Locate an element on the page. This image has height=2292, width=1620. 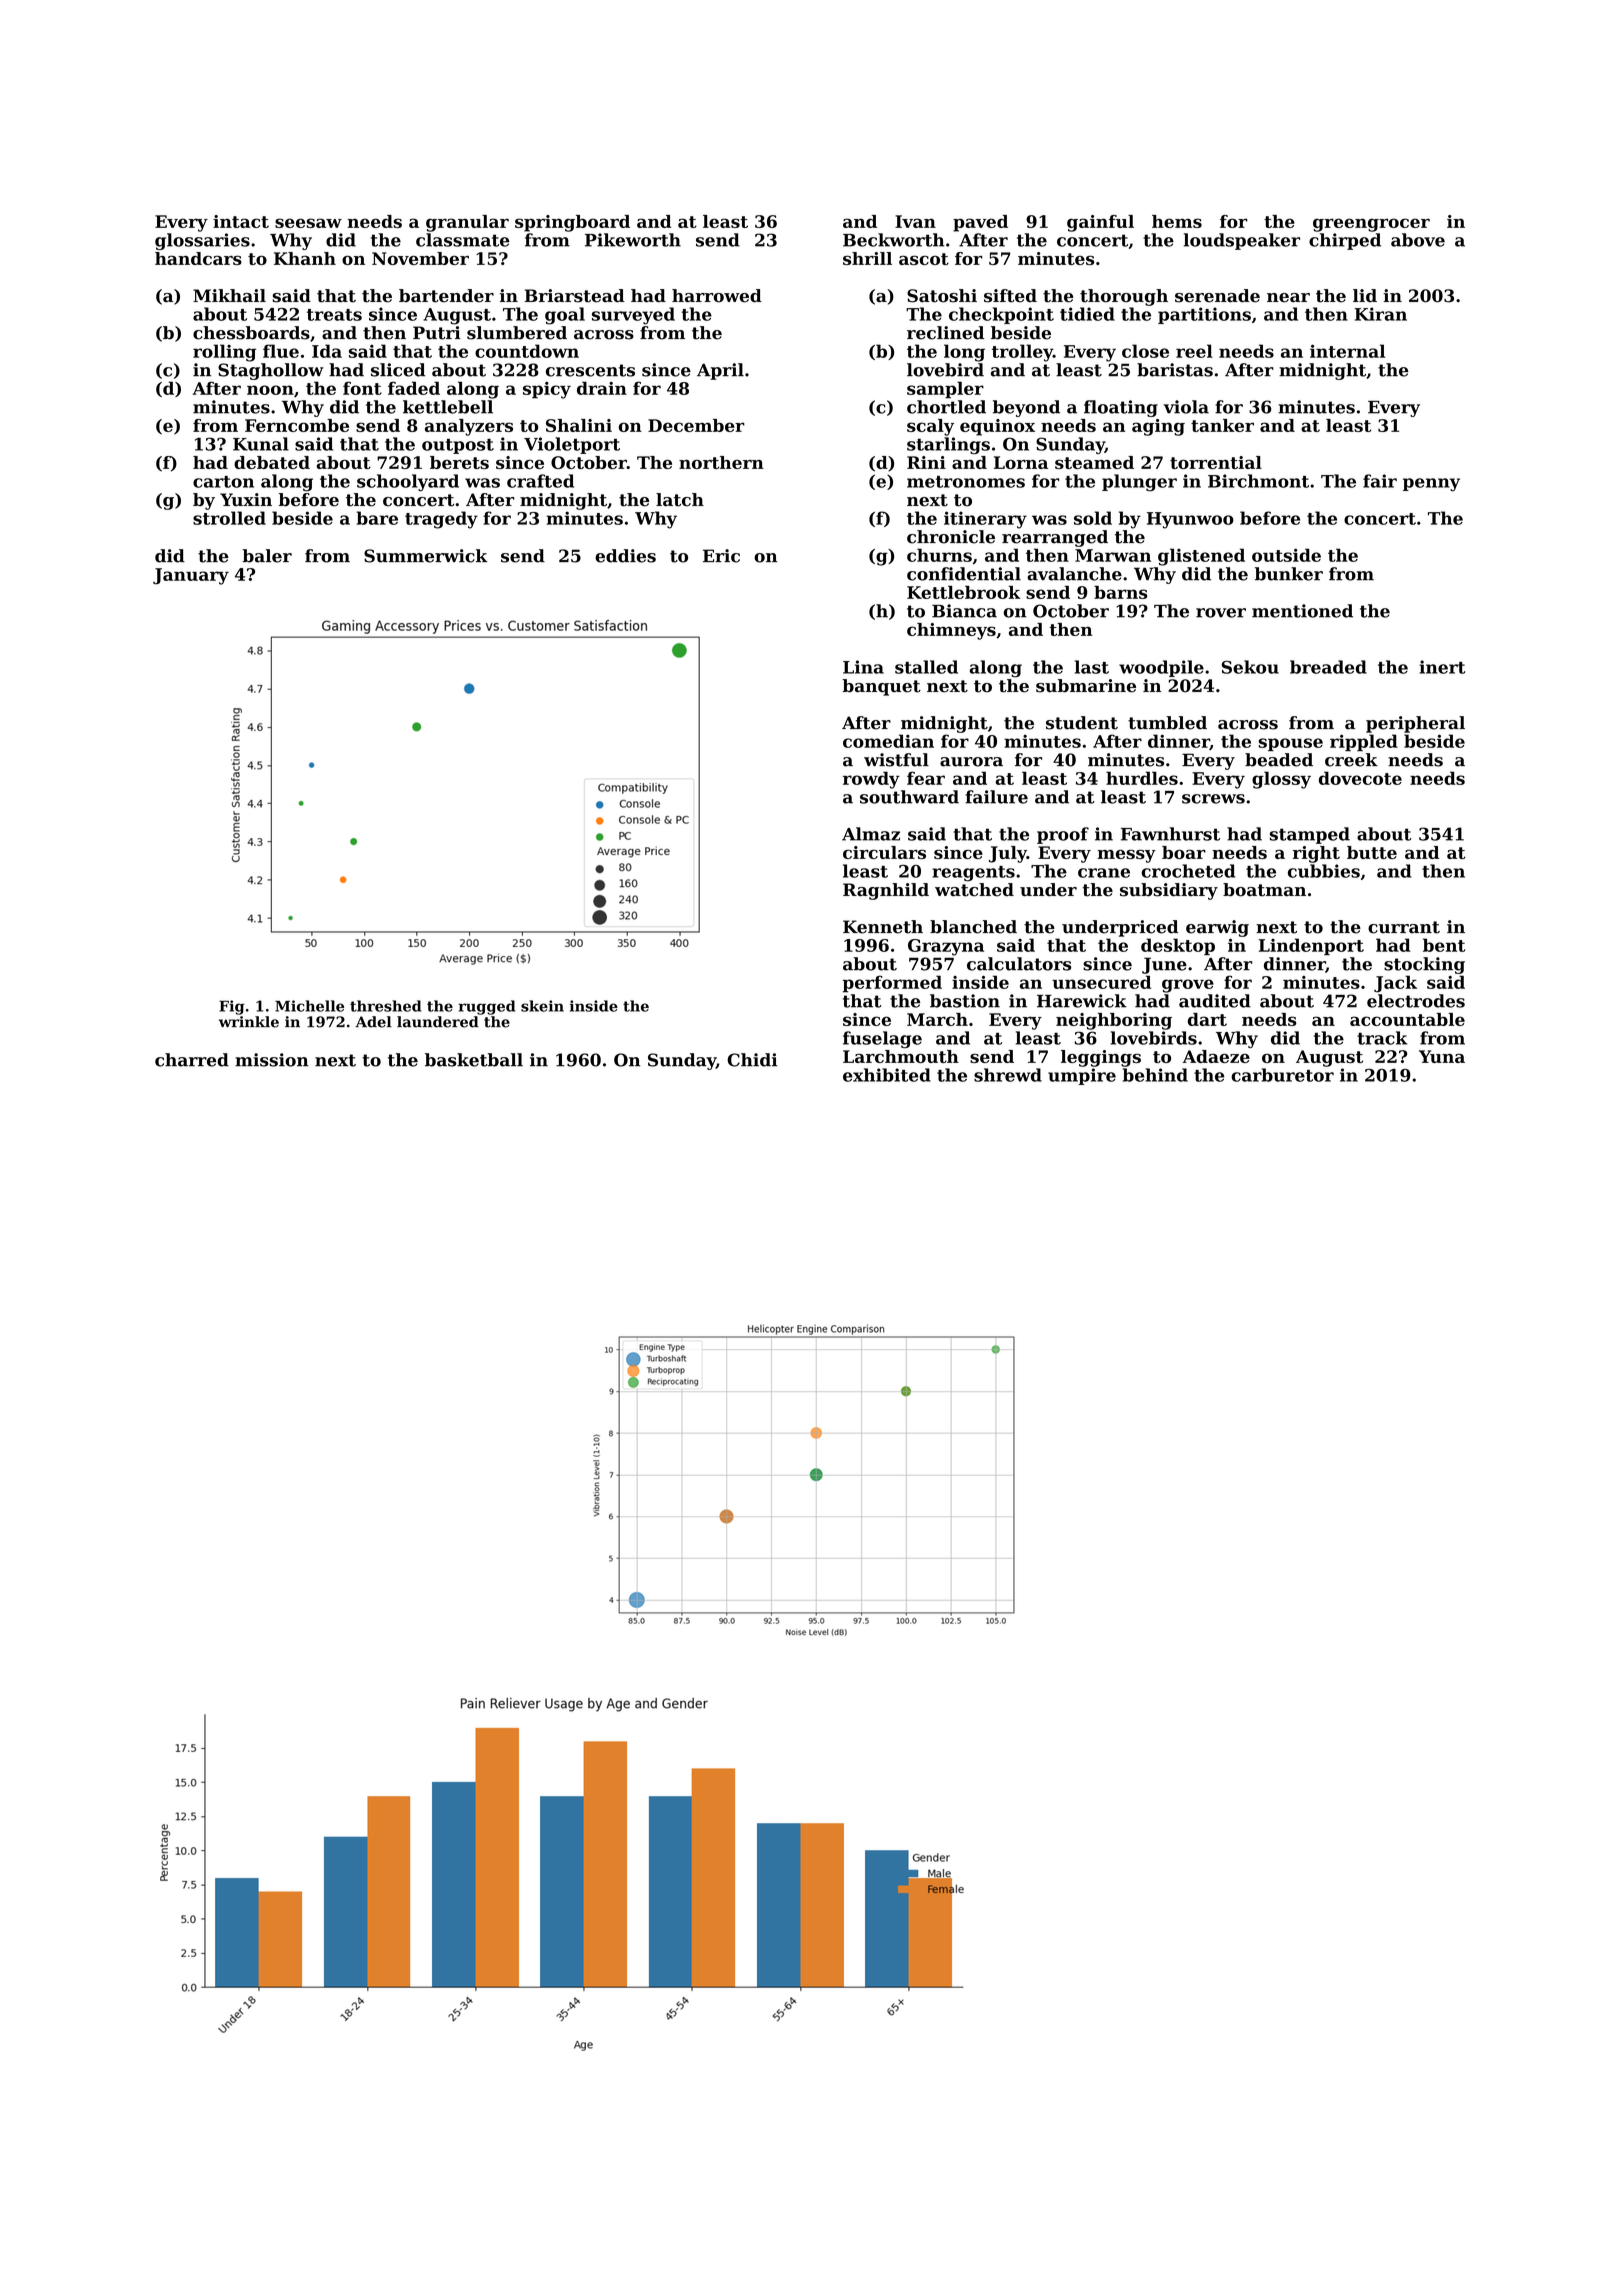
Ivan is located at coordinates (915, 221).
